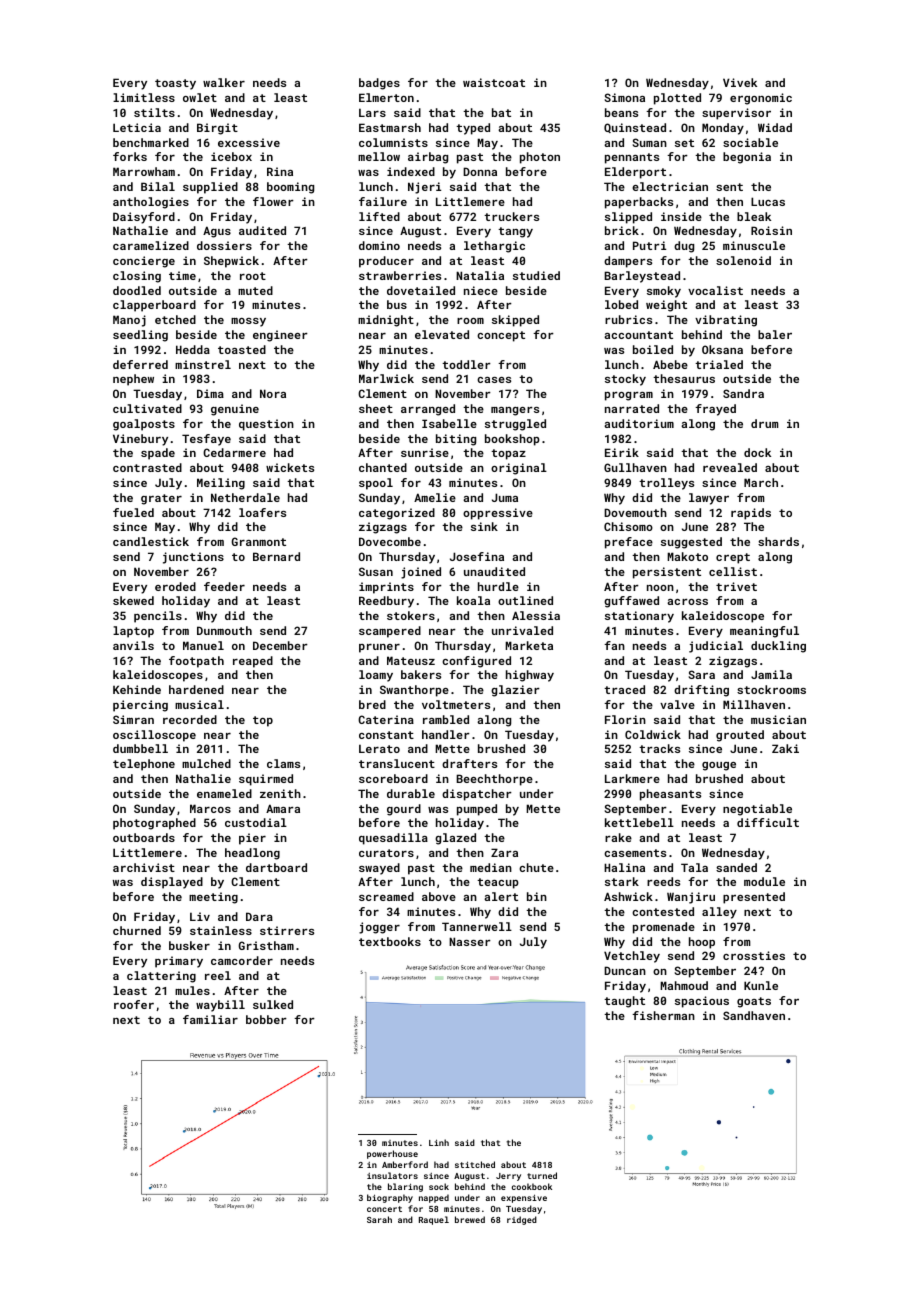 This screenshot has width=924, height=1308. I want to click on inside, so click(681, 216).
